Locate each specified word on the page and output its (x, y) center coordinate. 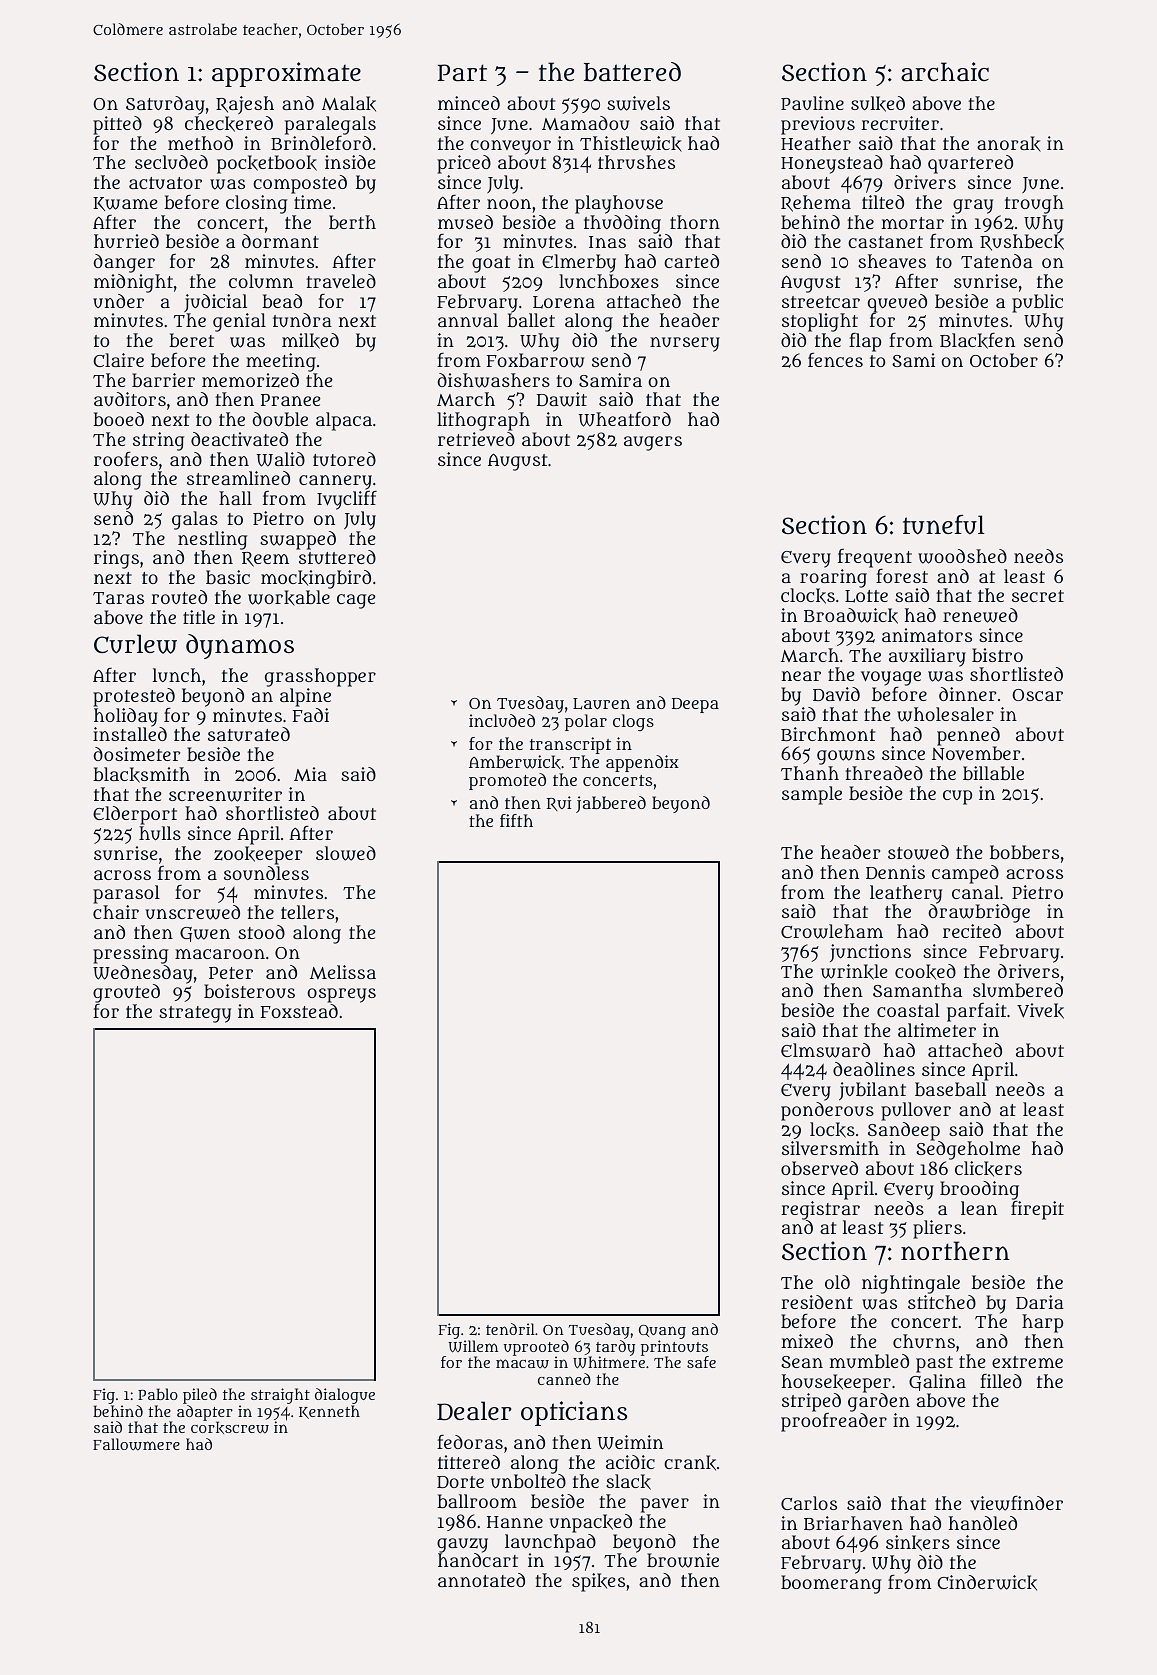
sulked (878, 104)
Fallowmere (136, 1444)
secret (1038, 596)
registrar (820, 1210)
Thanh (810, 773)
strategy (195, 1014)
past (934, 1364)
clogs (633, 722)
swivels (638, 103)
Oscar (1037, 695)
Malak (349, 104)
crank (690, 1463)
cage (356, 601)
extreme (1027, 1362)
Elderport (135, 815)
